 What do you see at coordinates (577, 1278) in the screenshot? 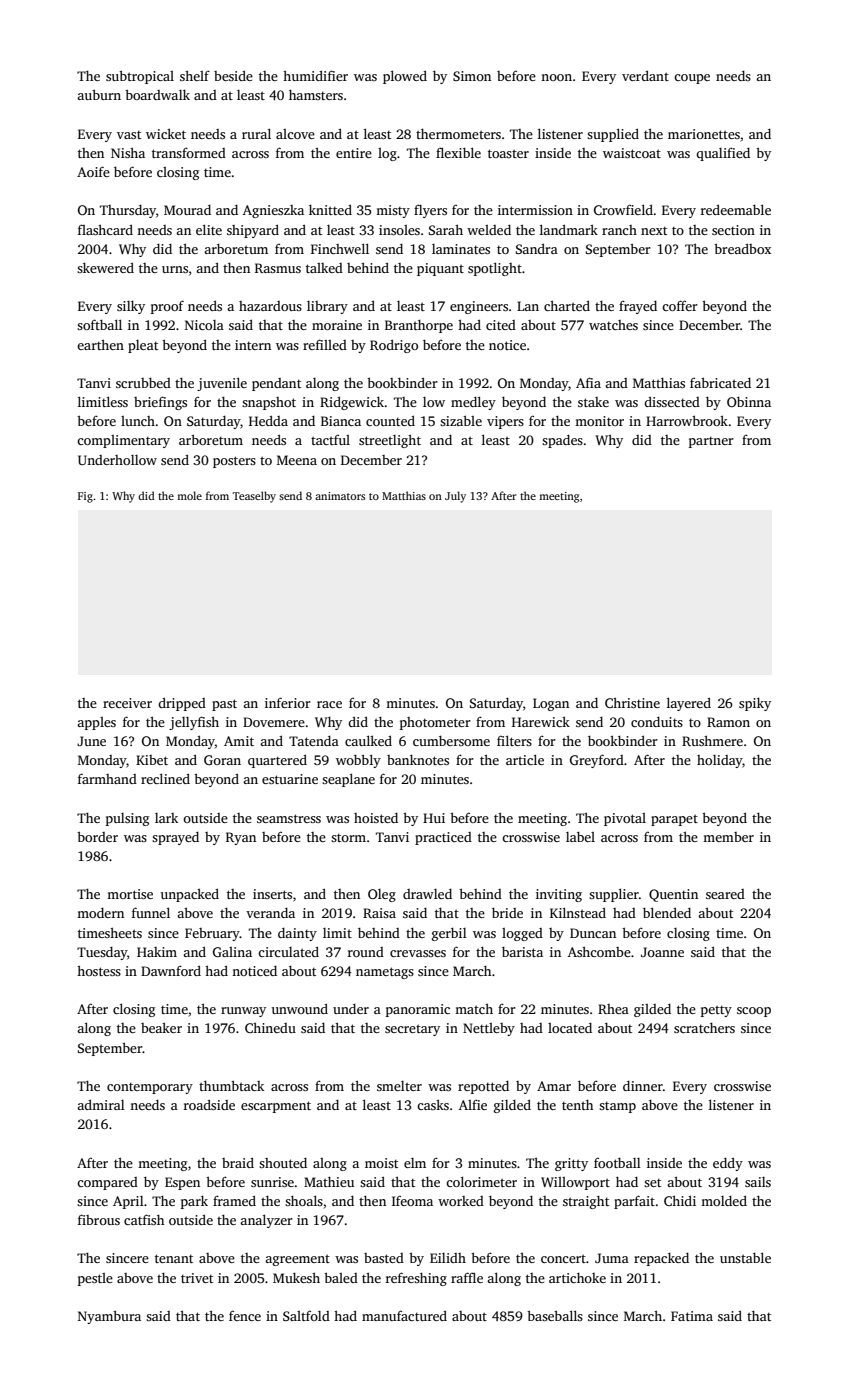
I see `artichoke` at bounding box center [577, 1278].
